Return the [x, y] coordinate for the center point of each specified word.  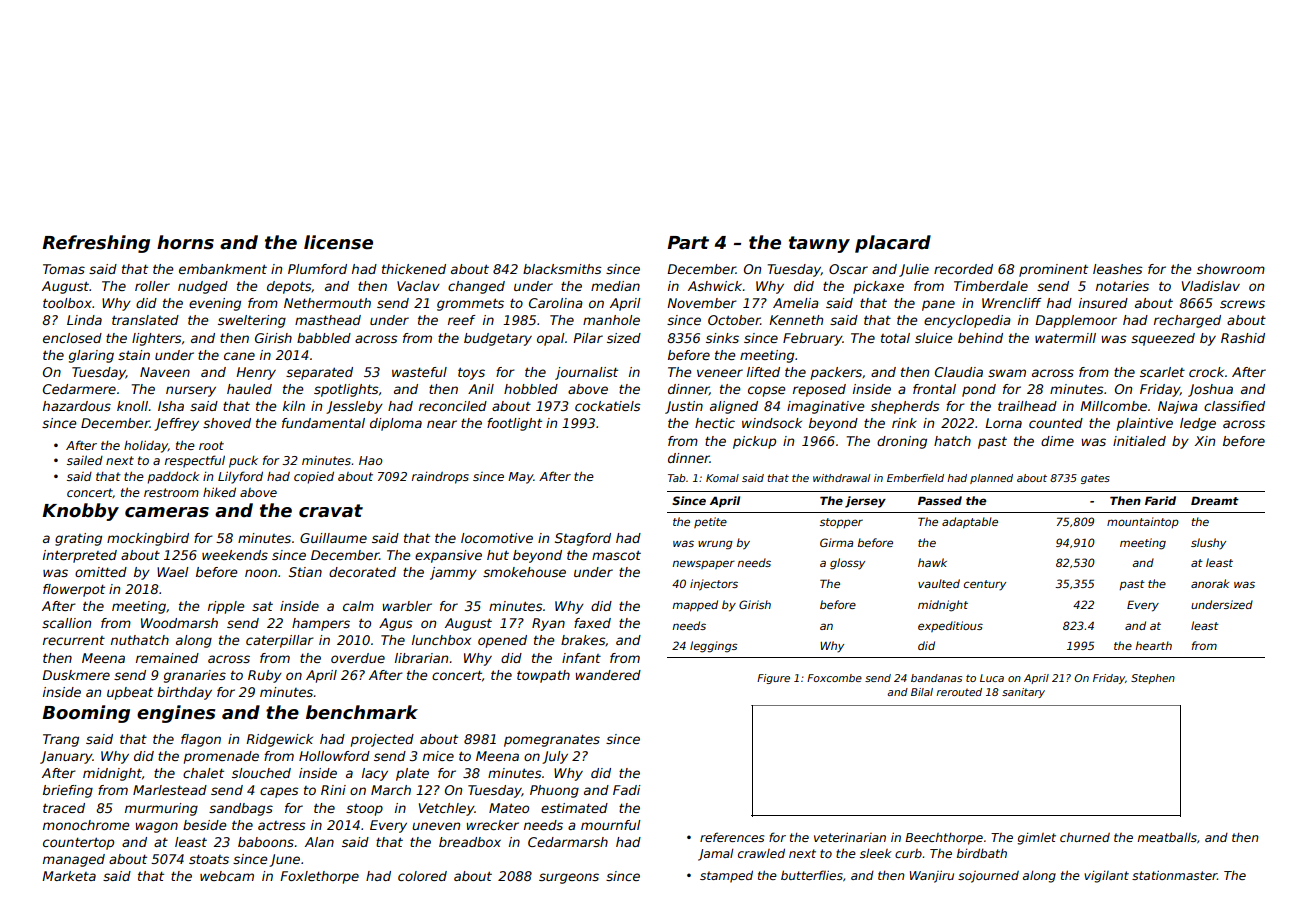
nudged [203, 287]
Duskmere [76, 675]
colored [422, 876]
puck [243, 462]
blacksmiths [562, 269]
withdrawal [841, 478]
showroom [1231, 269]
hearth [1153, 645]
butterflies [812, 875]
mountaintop [1143, 522]
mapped [695, 605]
